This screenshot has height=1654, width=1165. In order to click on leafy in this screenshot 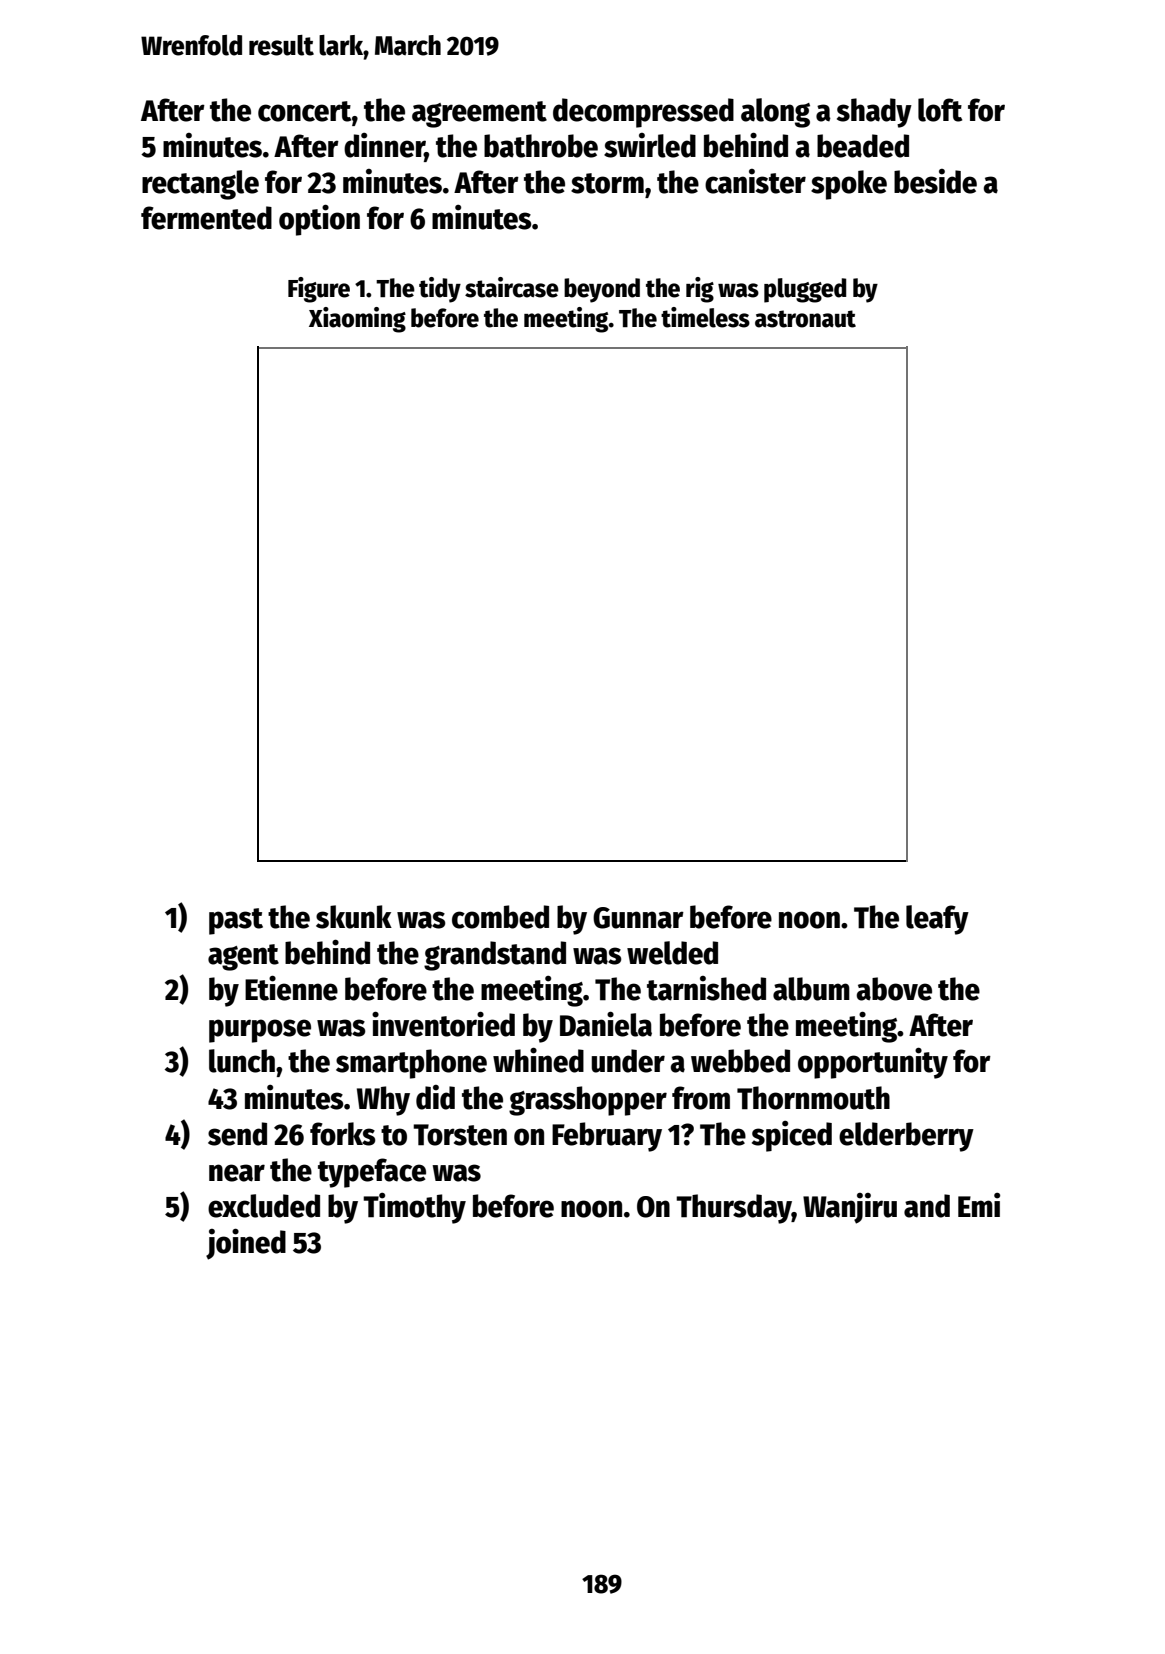, I will do `click(937, 920)`.
